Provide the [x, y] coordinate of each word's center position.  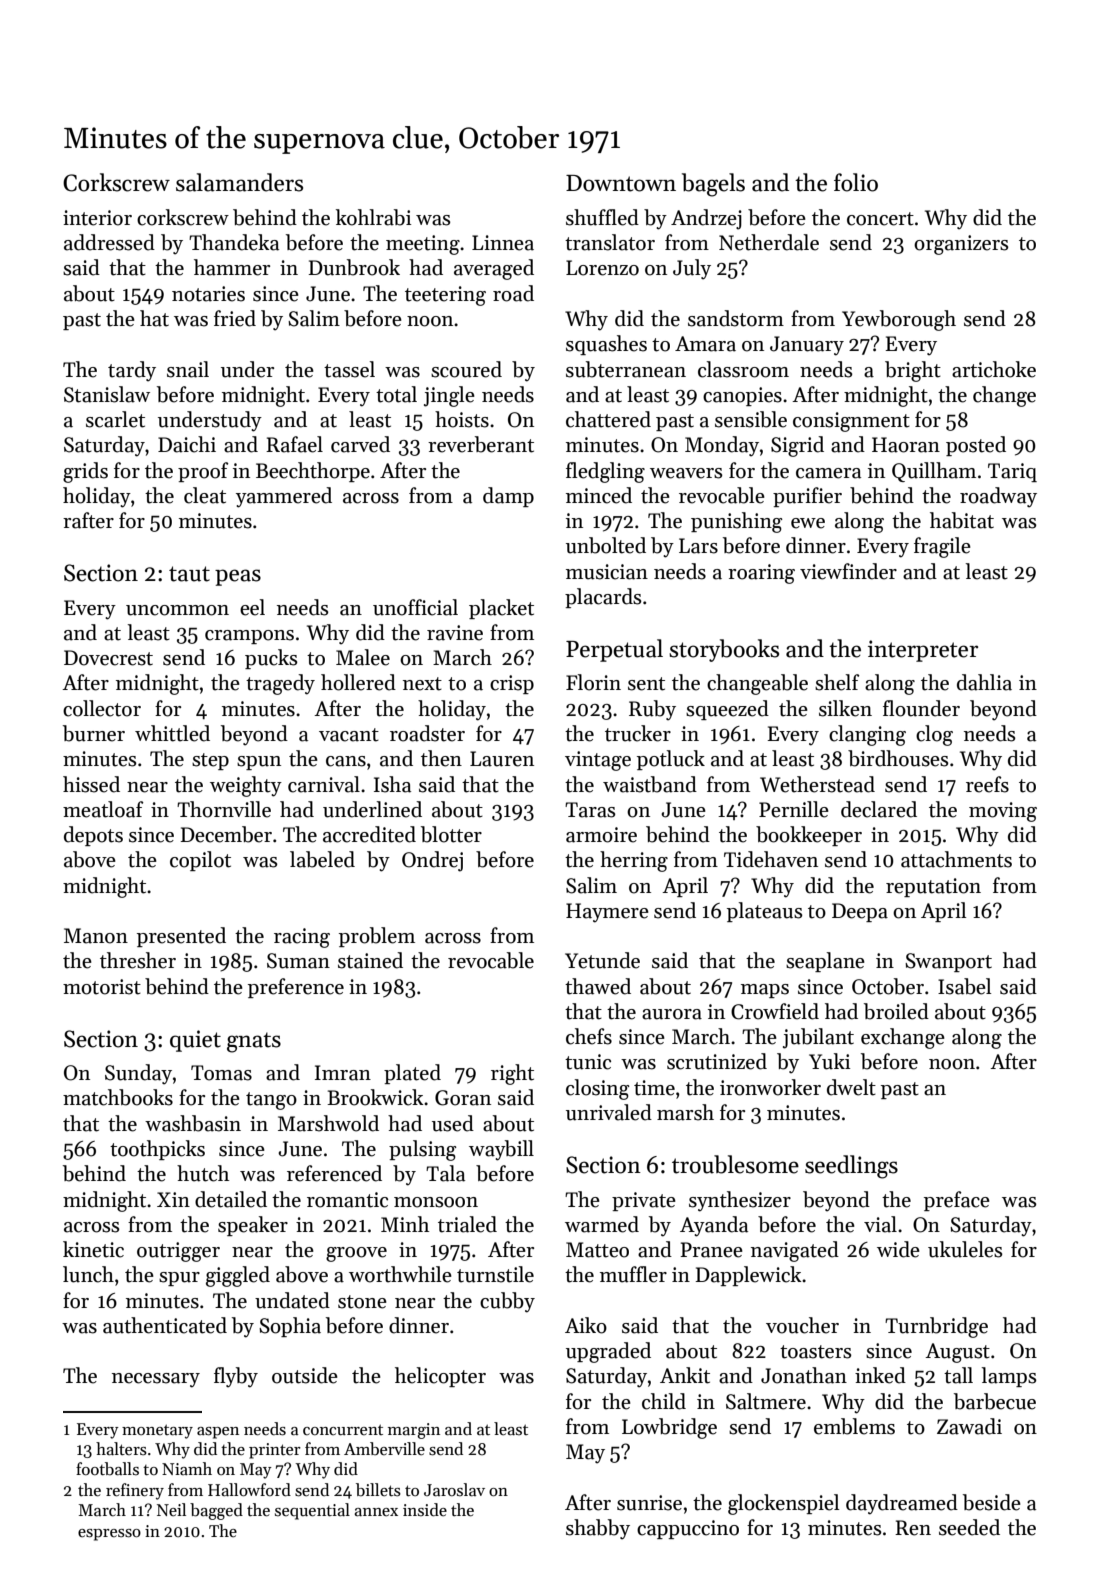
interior [97, 218]
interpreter [923, 651]
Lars [698, 546]
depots [93, 836]
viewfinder [848, 571]
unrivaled [609, 1112]
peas [238, 577]
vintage [598, 761]
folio [856, 182]
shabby [598, 1529]
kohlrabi [373, 217]
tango [271, 1101]
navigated [795, 1251]
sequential [312, 1511]
